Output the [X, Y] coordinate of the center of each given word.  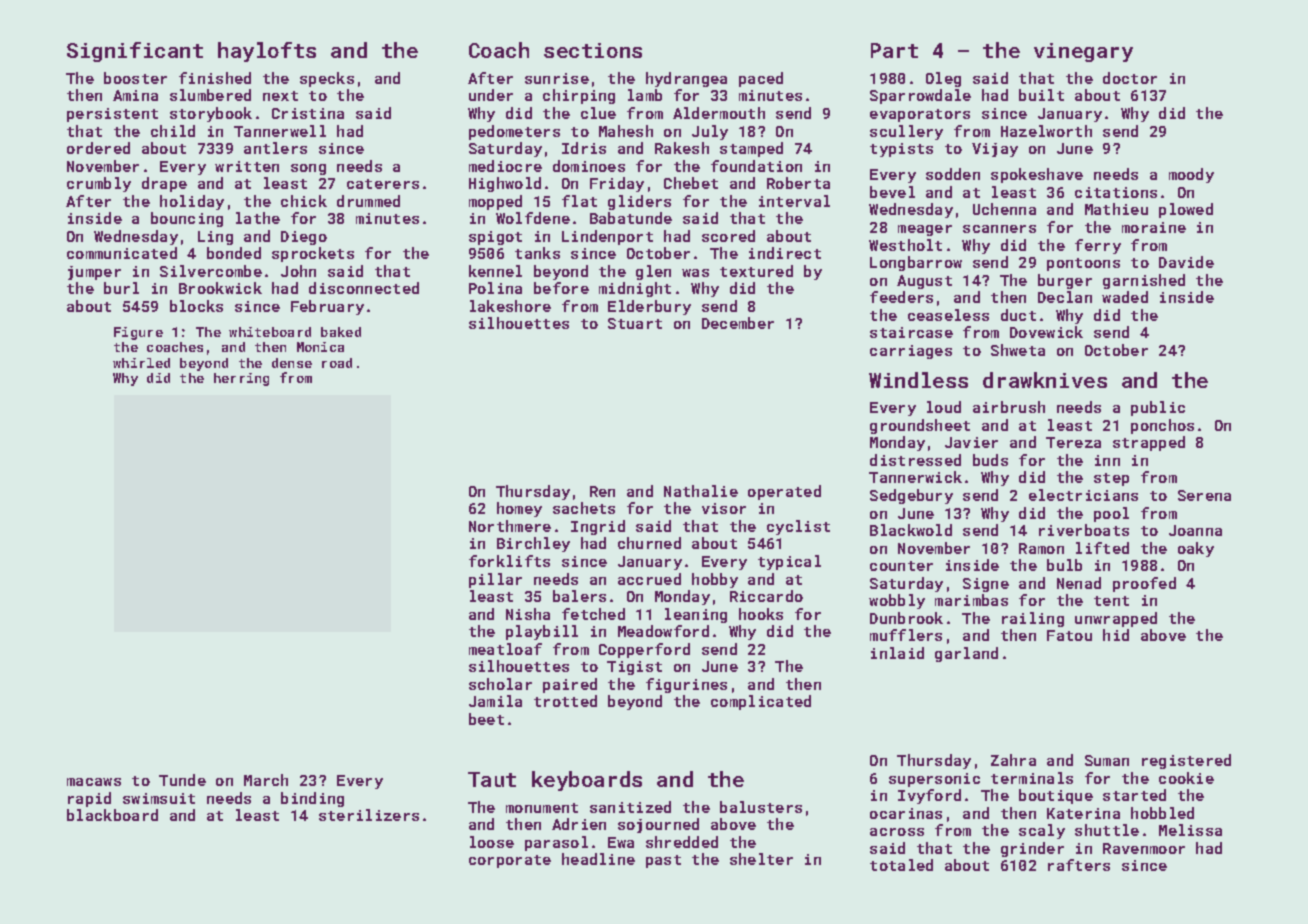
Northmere [510, 526]
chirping [579, 96]
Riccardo [766, 596]
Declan [1065, 297]
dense [292, 363]
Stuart [635, 323]
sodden [953, 174]
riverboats [1084, 530]
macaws [94, 782]
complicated [761, 702]
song [308, 169]
